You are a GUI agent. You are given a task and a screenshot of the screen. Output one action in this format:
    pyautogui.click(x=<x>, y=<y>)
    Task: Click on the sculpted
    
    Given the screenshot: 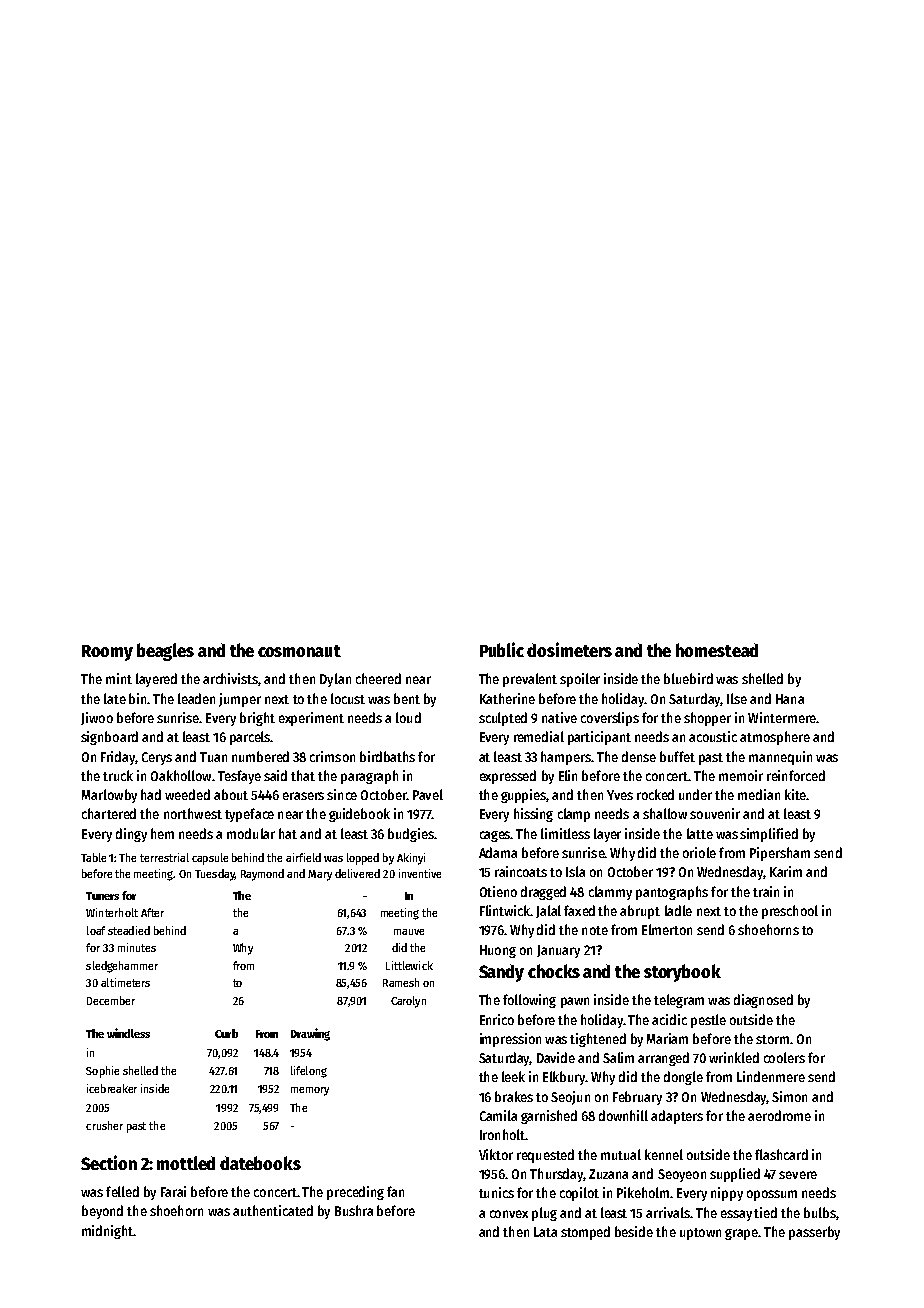 What is the action you would take?
    pyautogui.click(x=503, y=719)
